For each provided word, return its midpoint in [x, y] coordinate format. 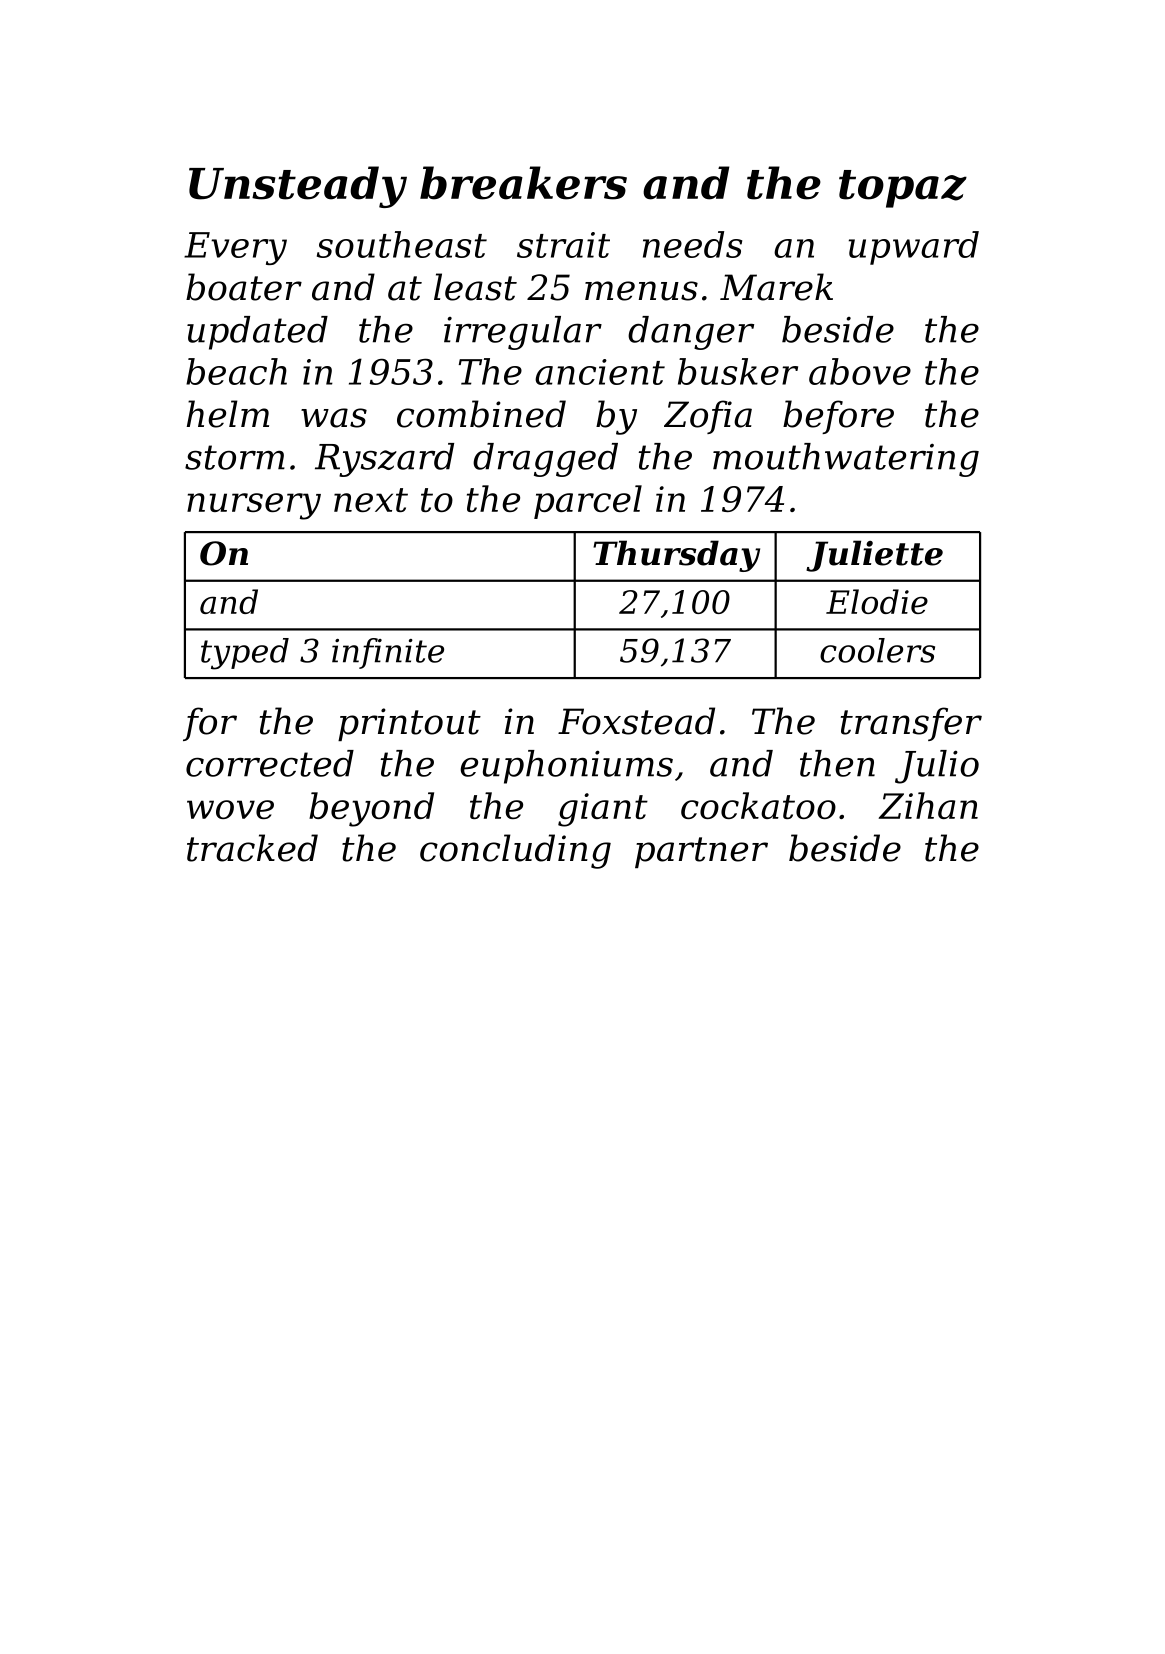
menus [641, 291]
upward [914, 248]
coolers [877, 650]
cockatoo [758, 805]
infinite [388, 653]
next [371, 500]
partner [701, 852]
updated [257, 333]
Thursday [676, 556]
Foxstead [636, 721]
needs [692, 244]
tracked [252, 848]
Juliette [874, 556]
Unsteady [298, 187]
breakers [523, 183]
